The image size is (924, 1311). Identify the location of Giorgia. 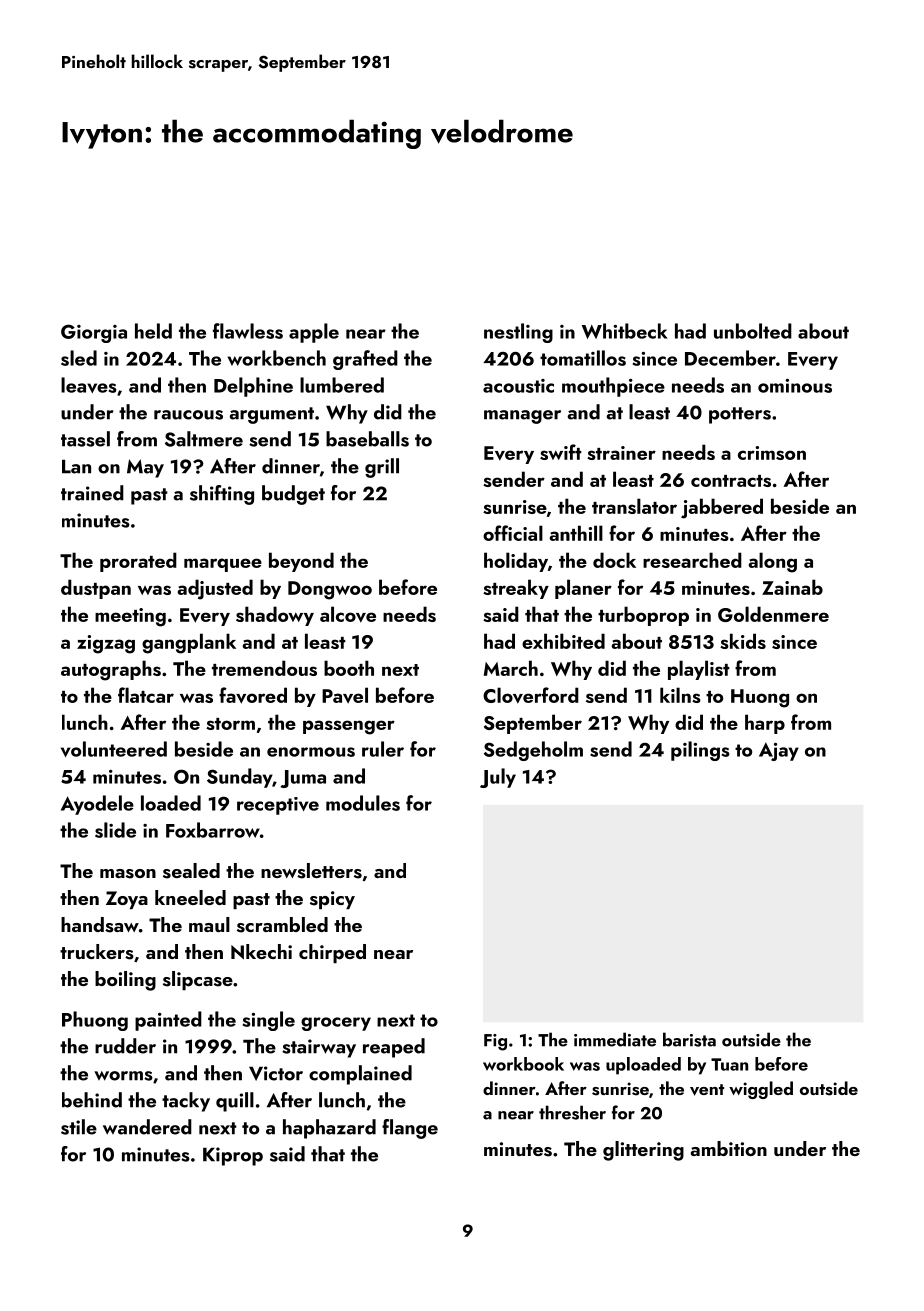
(94, 333).
